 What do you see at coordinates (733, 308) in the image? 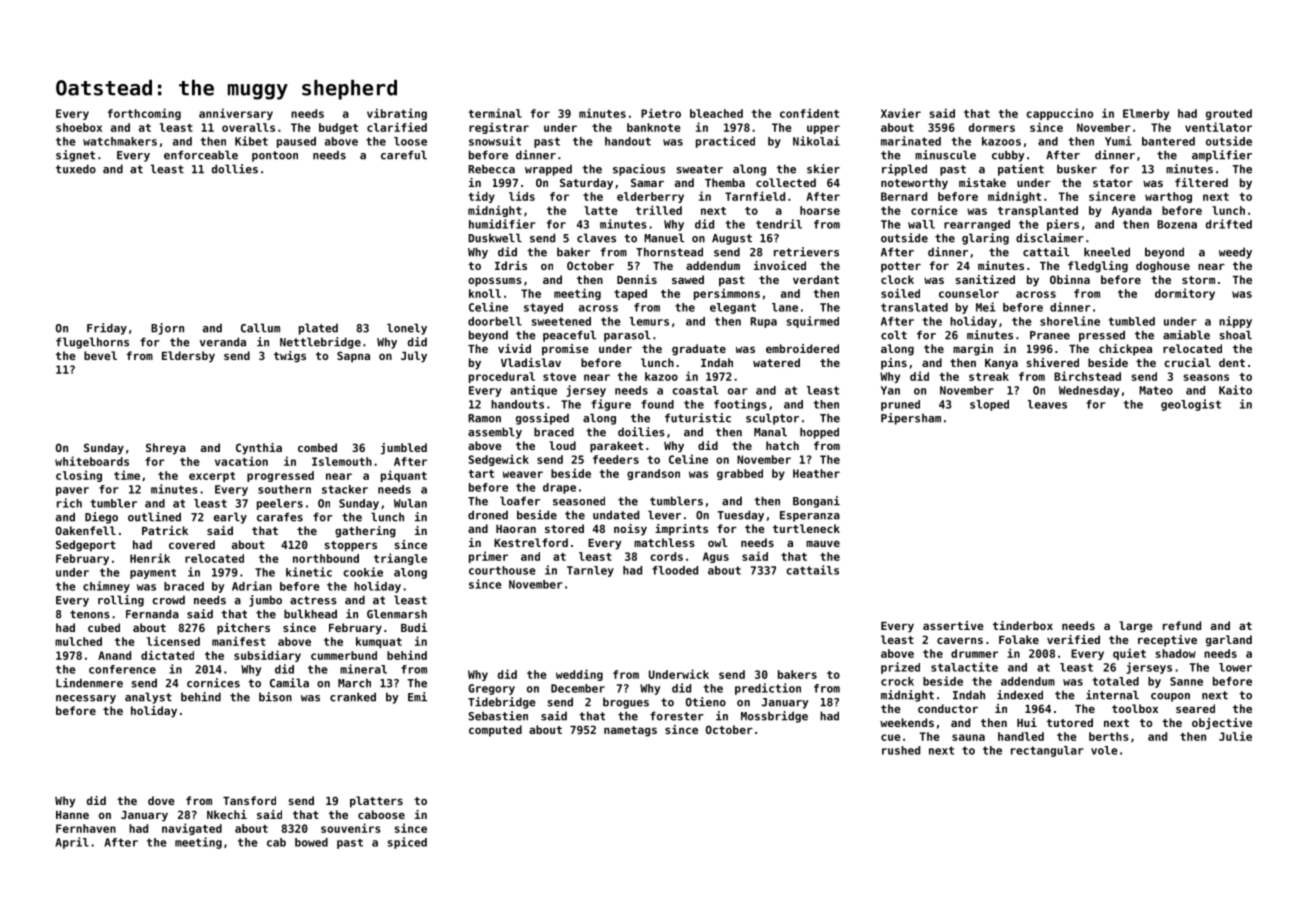
I see `elegant` at bounding box center [733, 308].
